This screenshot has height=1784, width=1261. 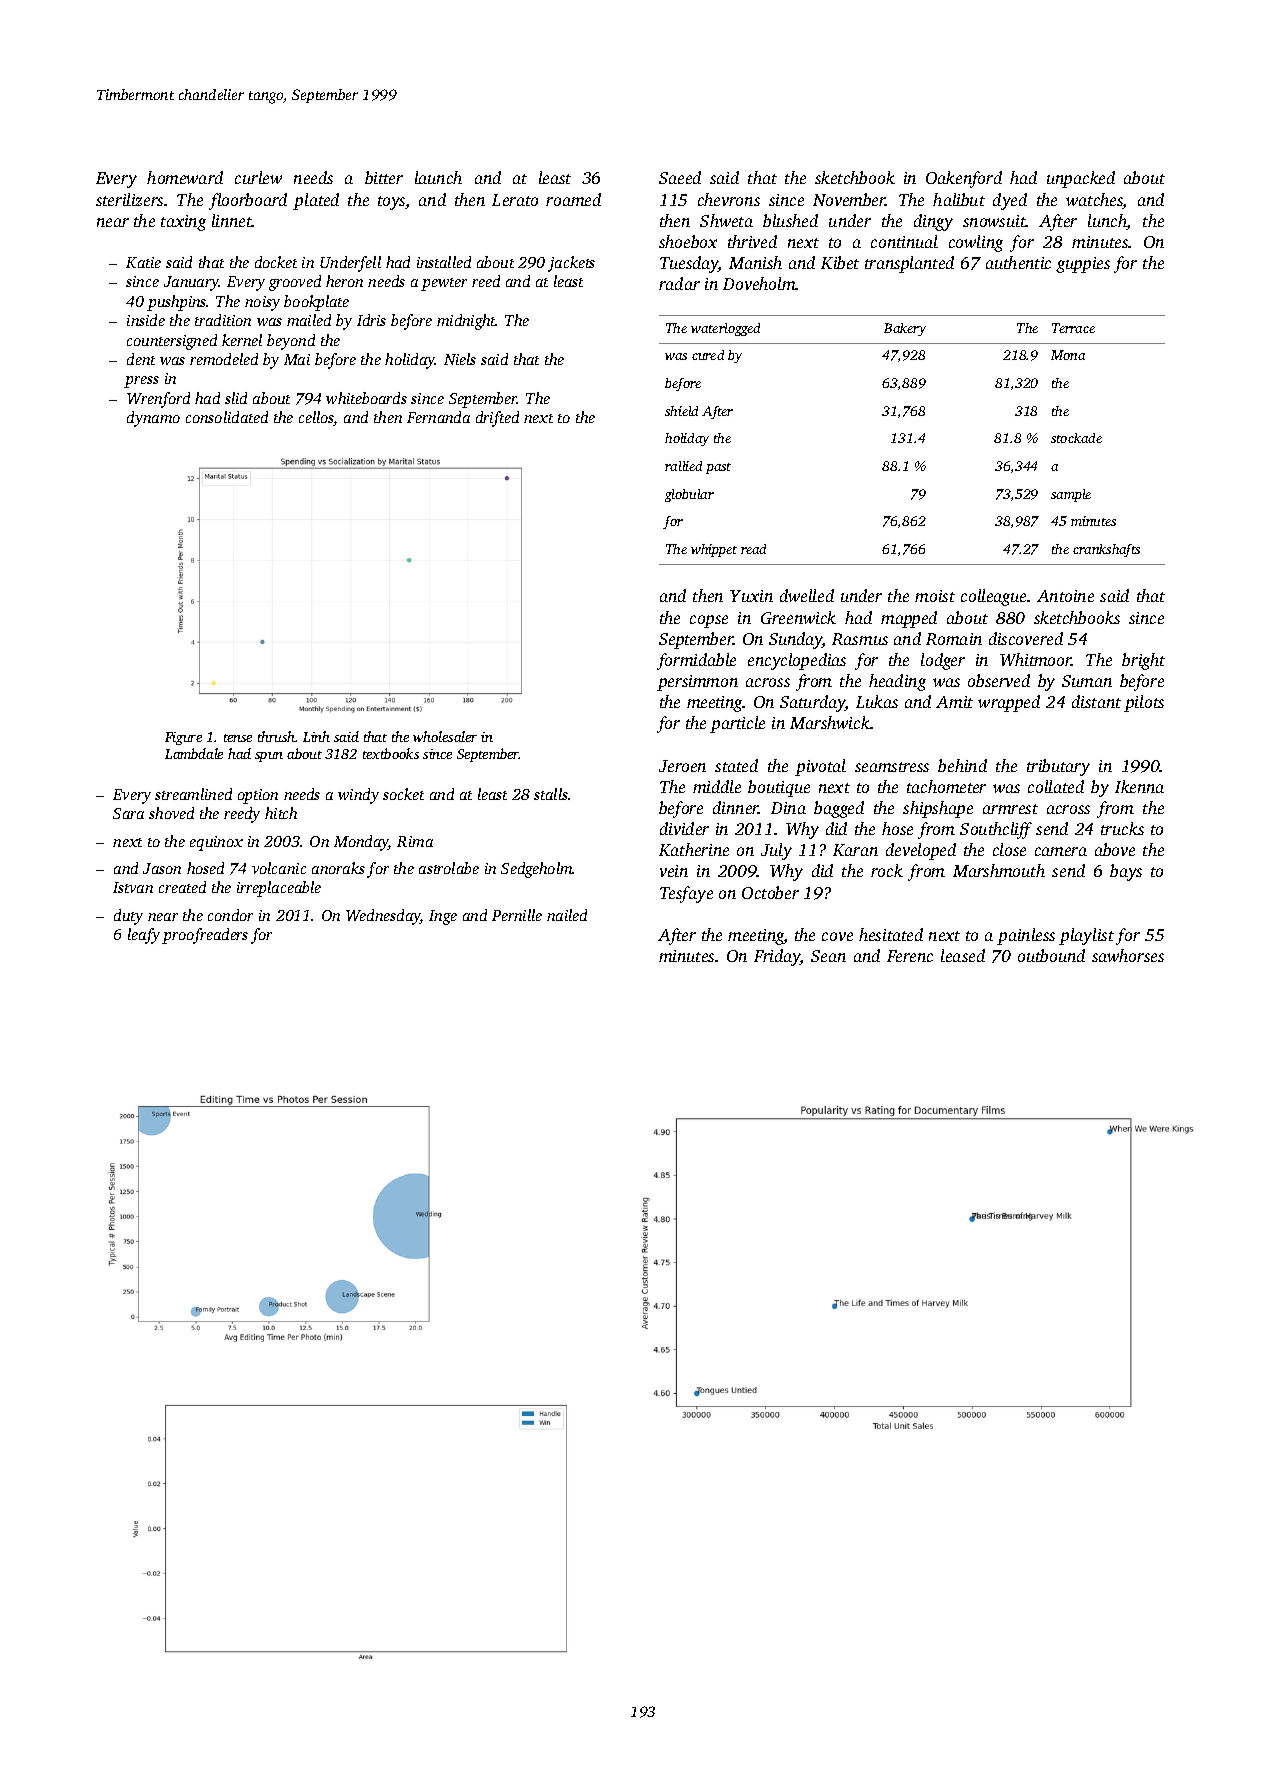 I want to click on Saeed, so click(x=680, y=177).
